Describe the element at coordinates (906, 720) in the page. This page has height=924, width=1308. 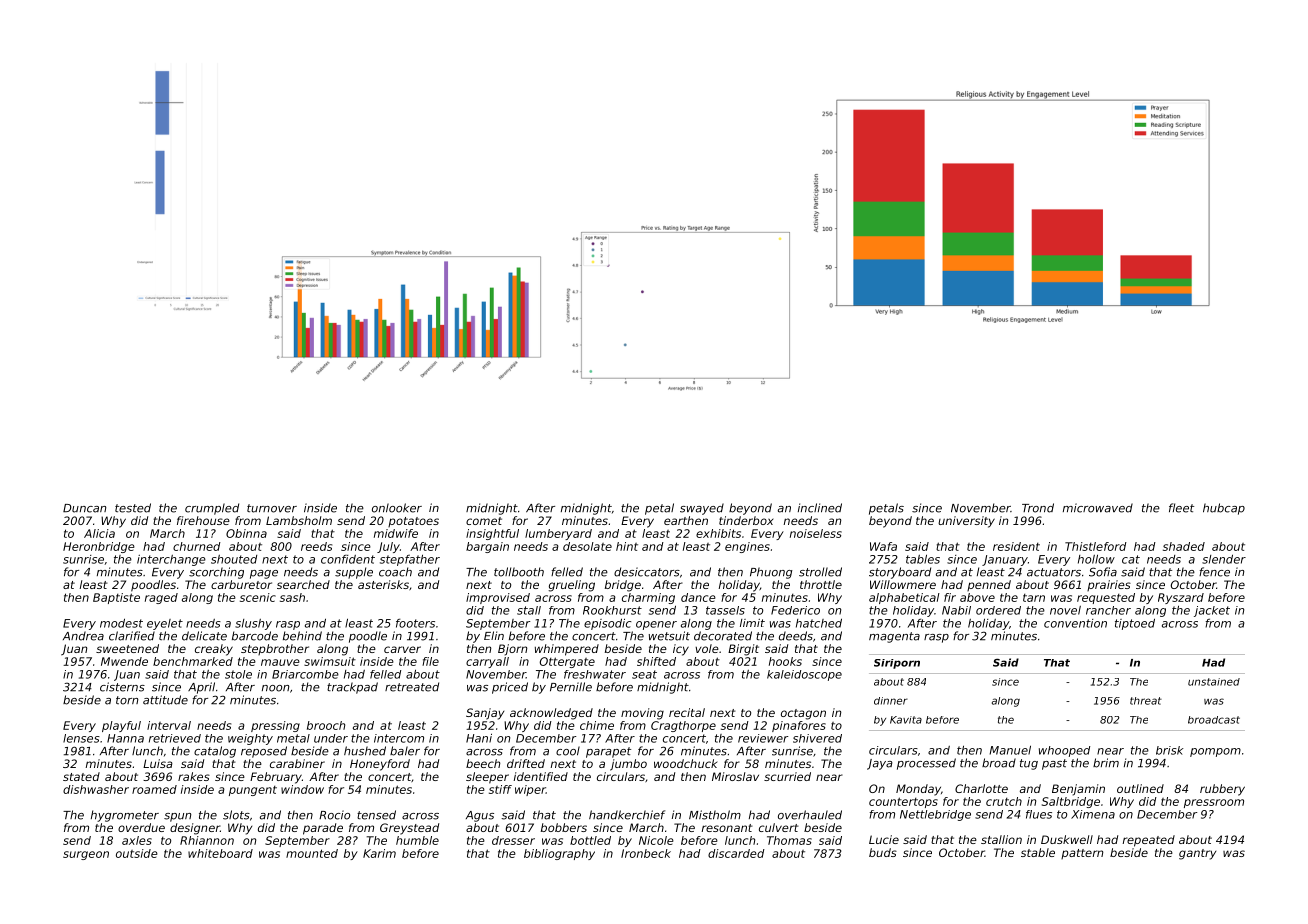
I see `Kavita` at that location.
